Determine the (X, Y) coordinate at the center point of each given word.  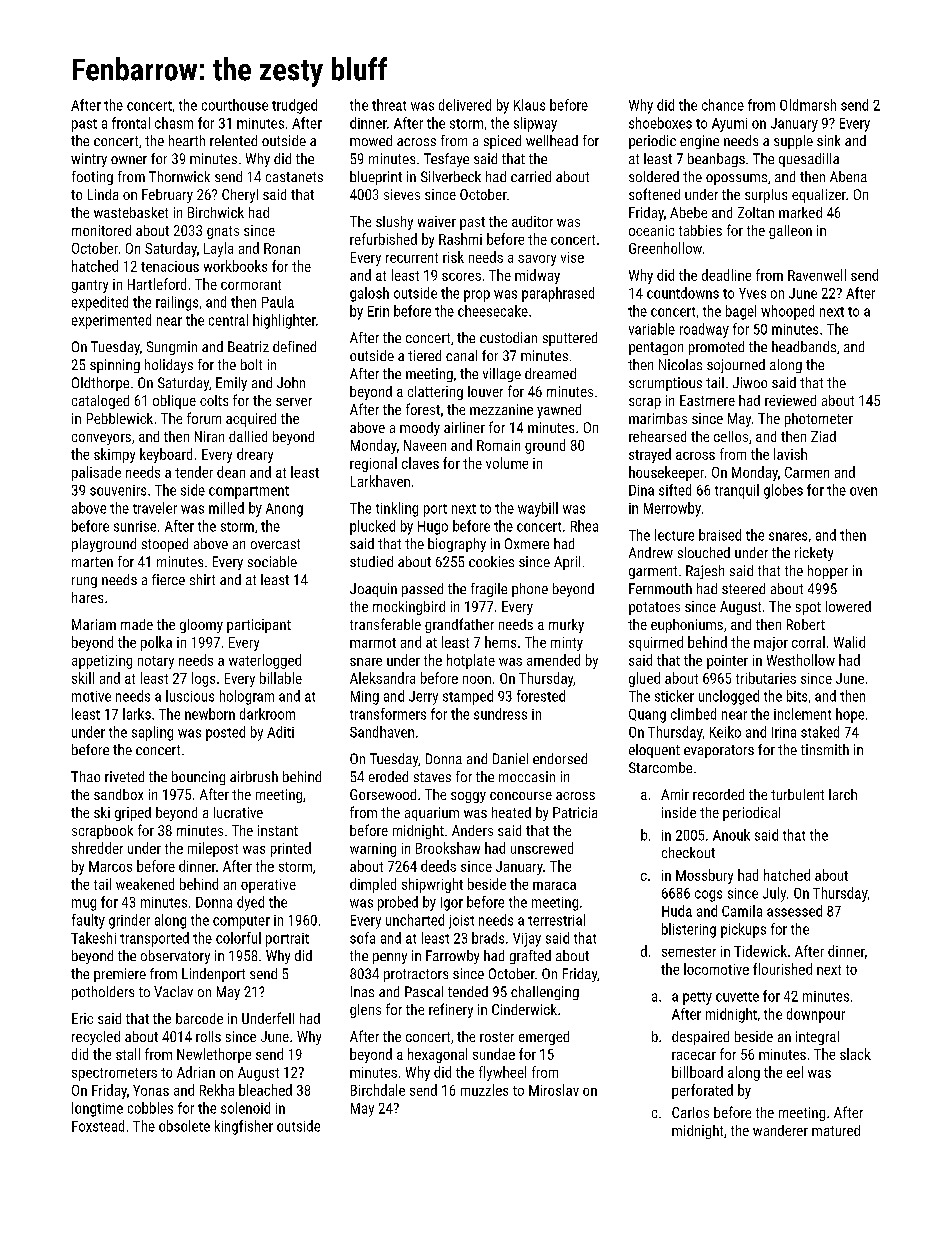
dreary (255, 455)
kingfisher (244, 1127)
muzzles (484, 1090)
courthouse (235, 105)
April (567, 563)
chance (723, 105)
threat (389, 105)
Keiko (725, 732)
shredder (97, 848)
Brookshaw (448, 848)
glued (644, 679)
